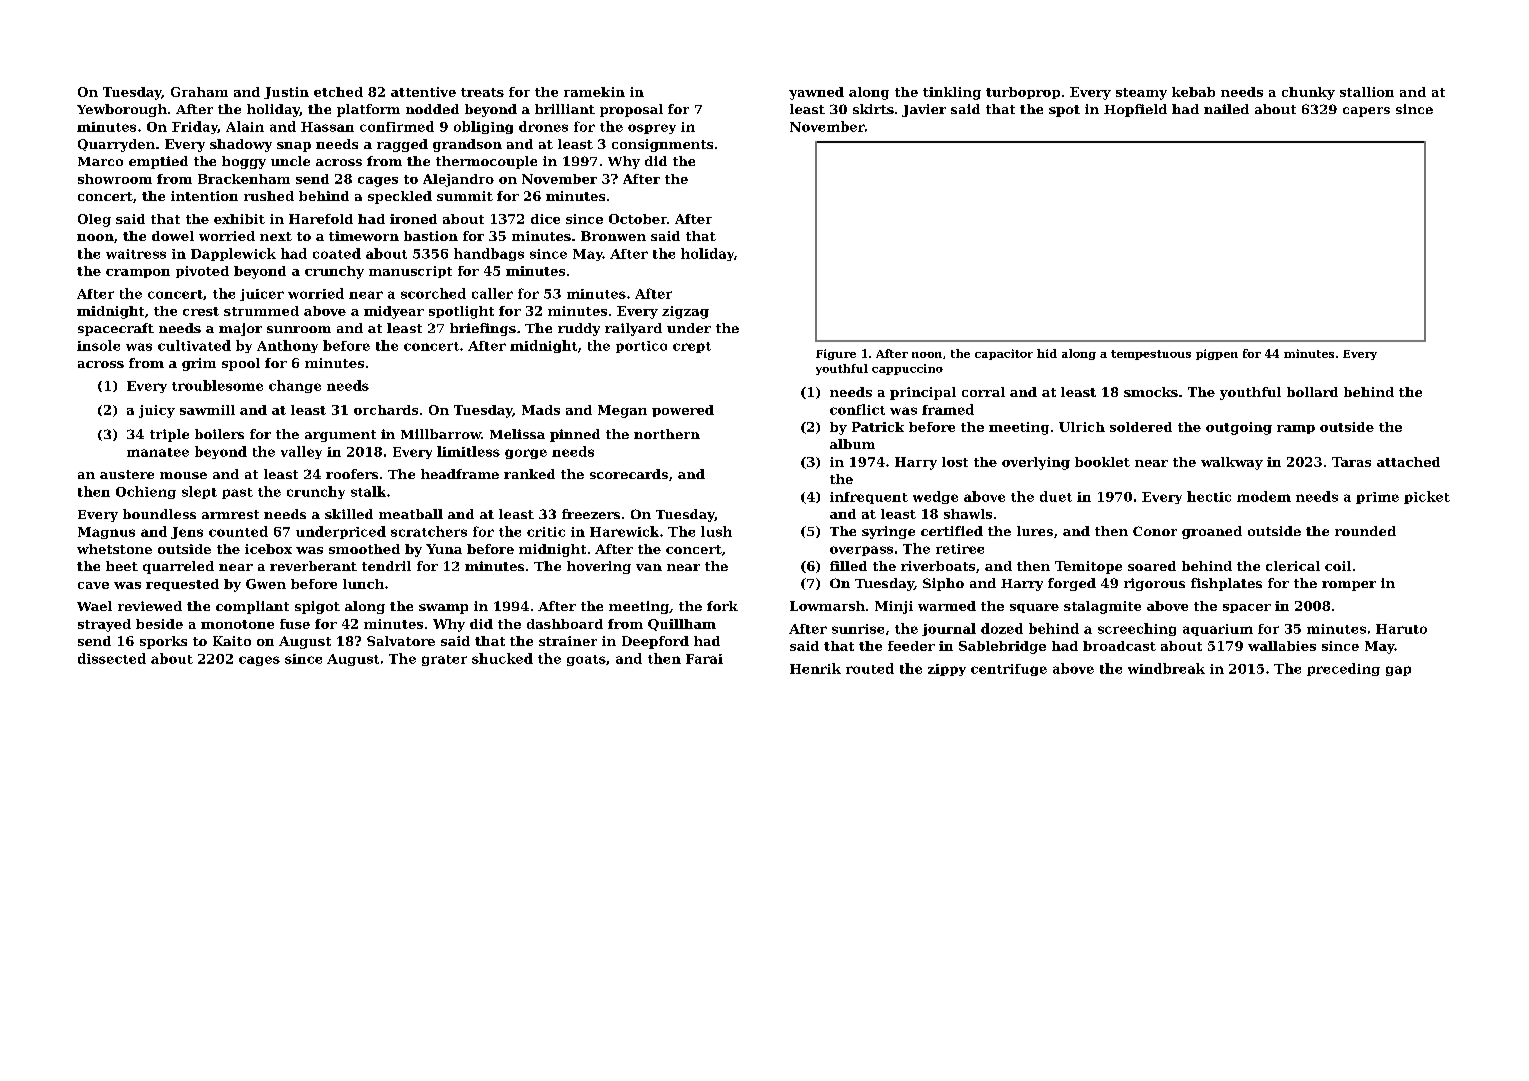 This page has height=1081, width=1529. Describe the element at coordinates (836, 354) in the page. I see `Figure` at that location.
